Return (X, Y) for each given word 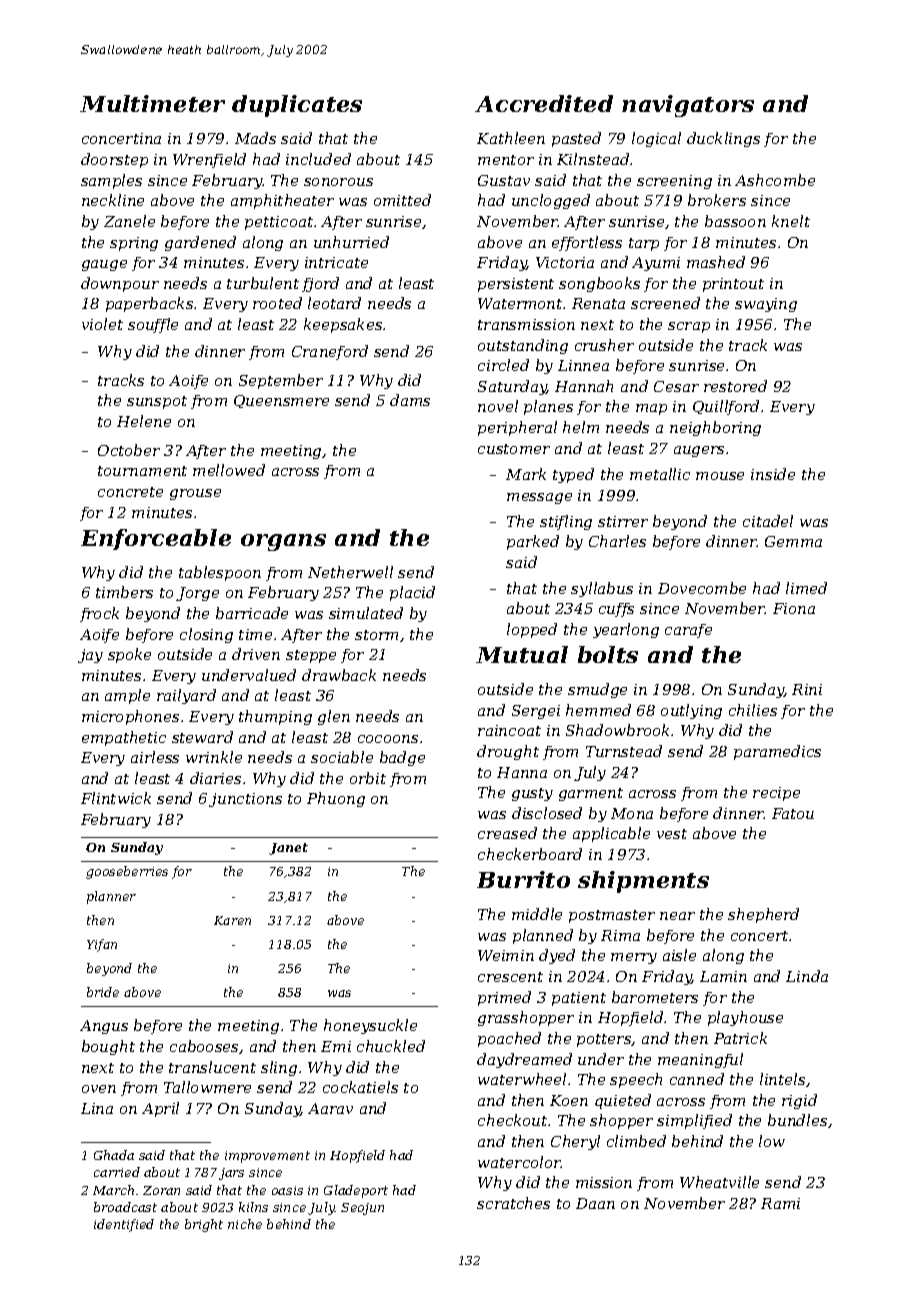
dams (410, 400)
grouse (195, 494)
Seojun (362, 1209)
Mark (526, 474)
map (651, 409)
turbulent (263, 283)
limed (806, 588)
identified (124, 1225)
